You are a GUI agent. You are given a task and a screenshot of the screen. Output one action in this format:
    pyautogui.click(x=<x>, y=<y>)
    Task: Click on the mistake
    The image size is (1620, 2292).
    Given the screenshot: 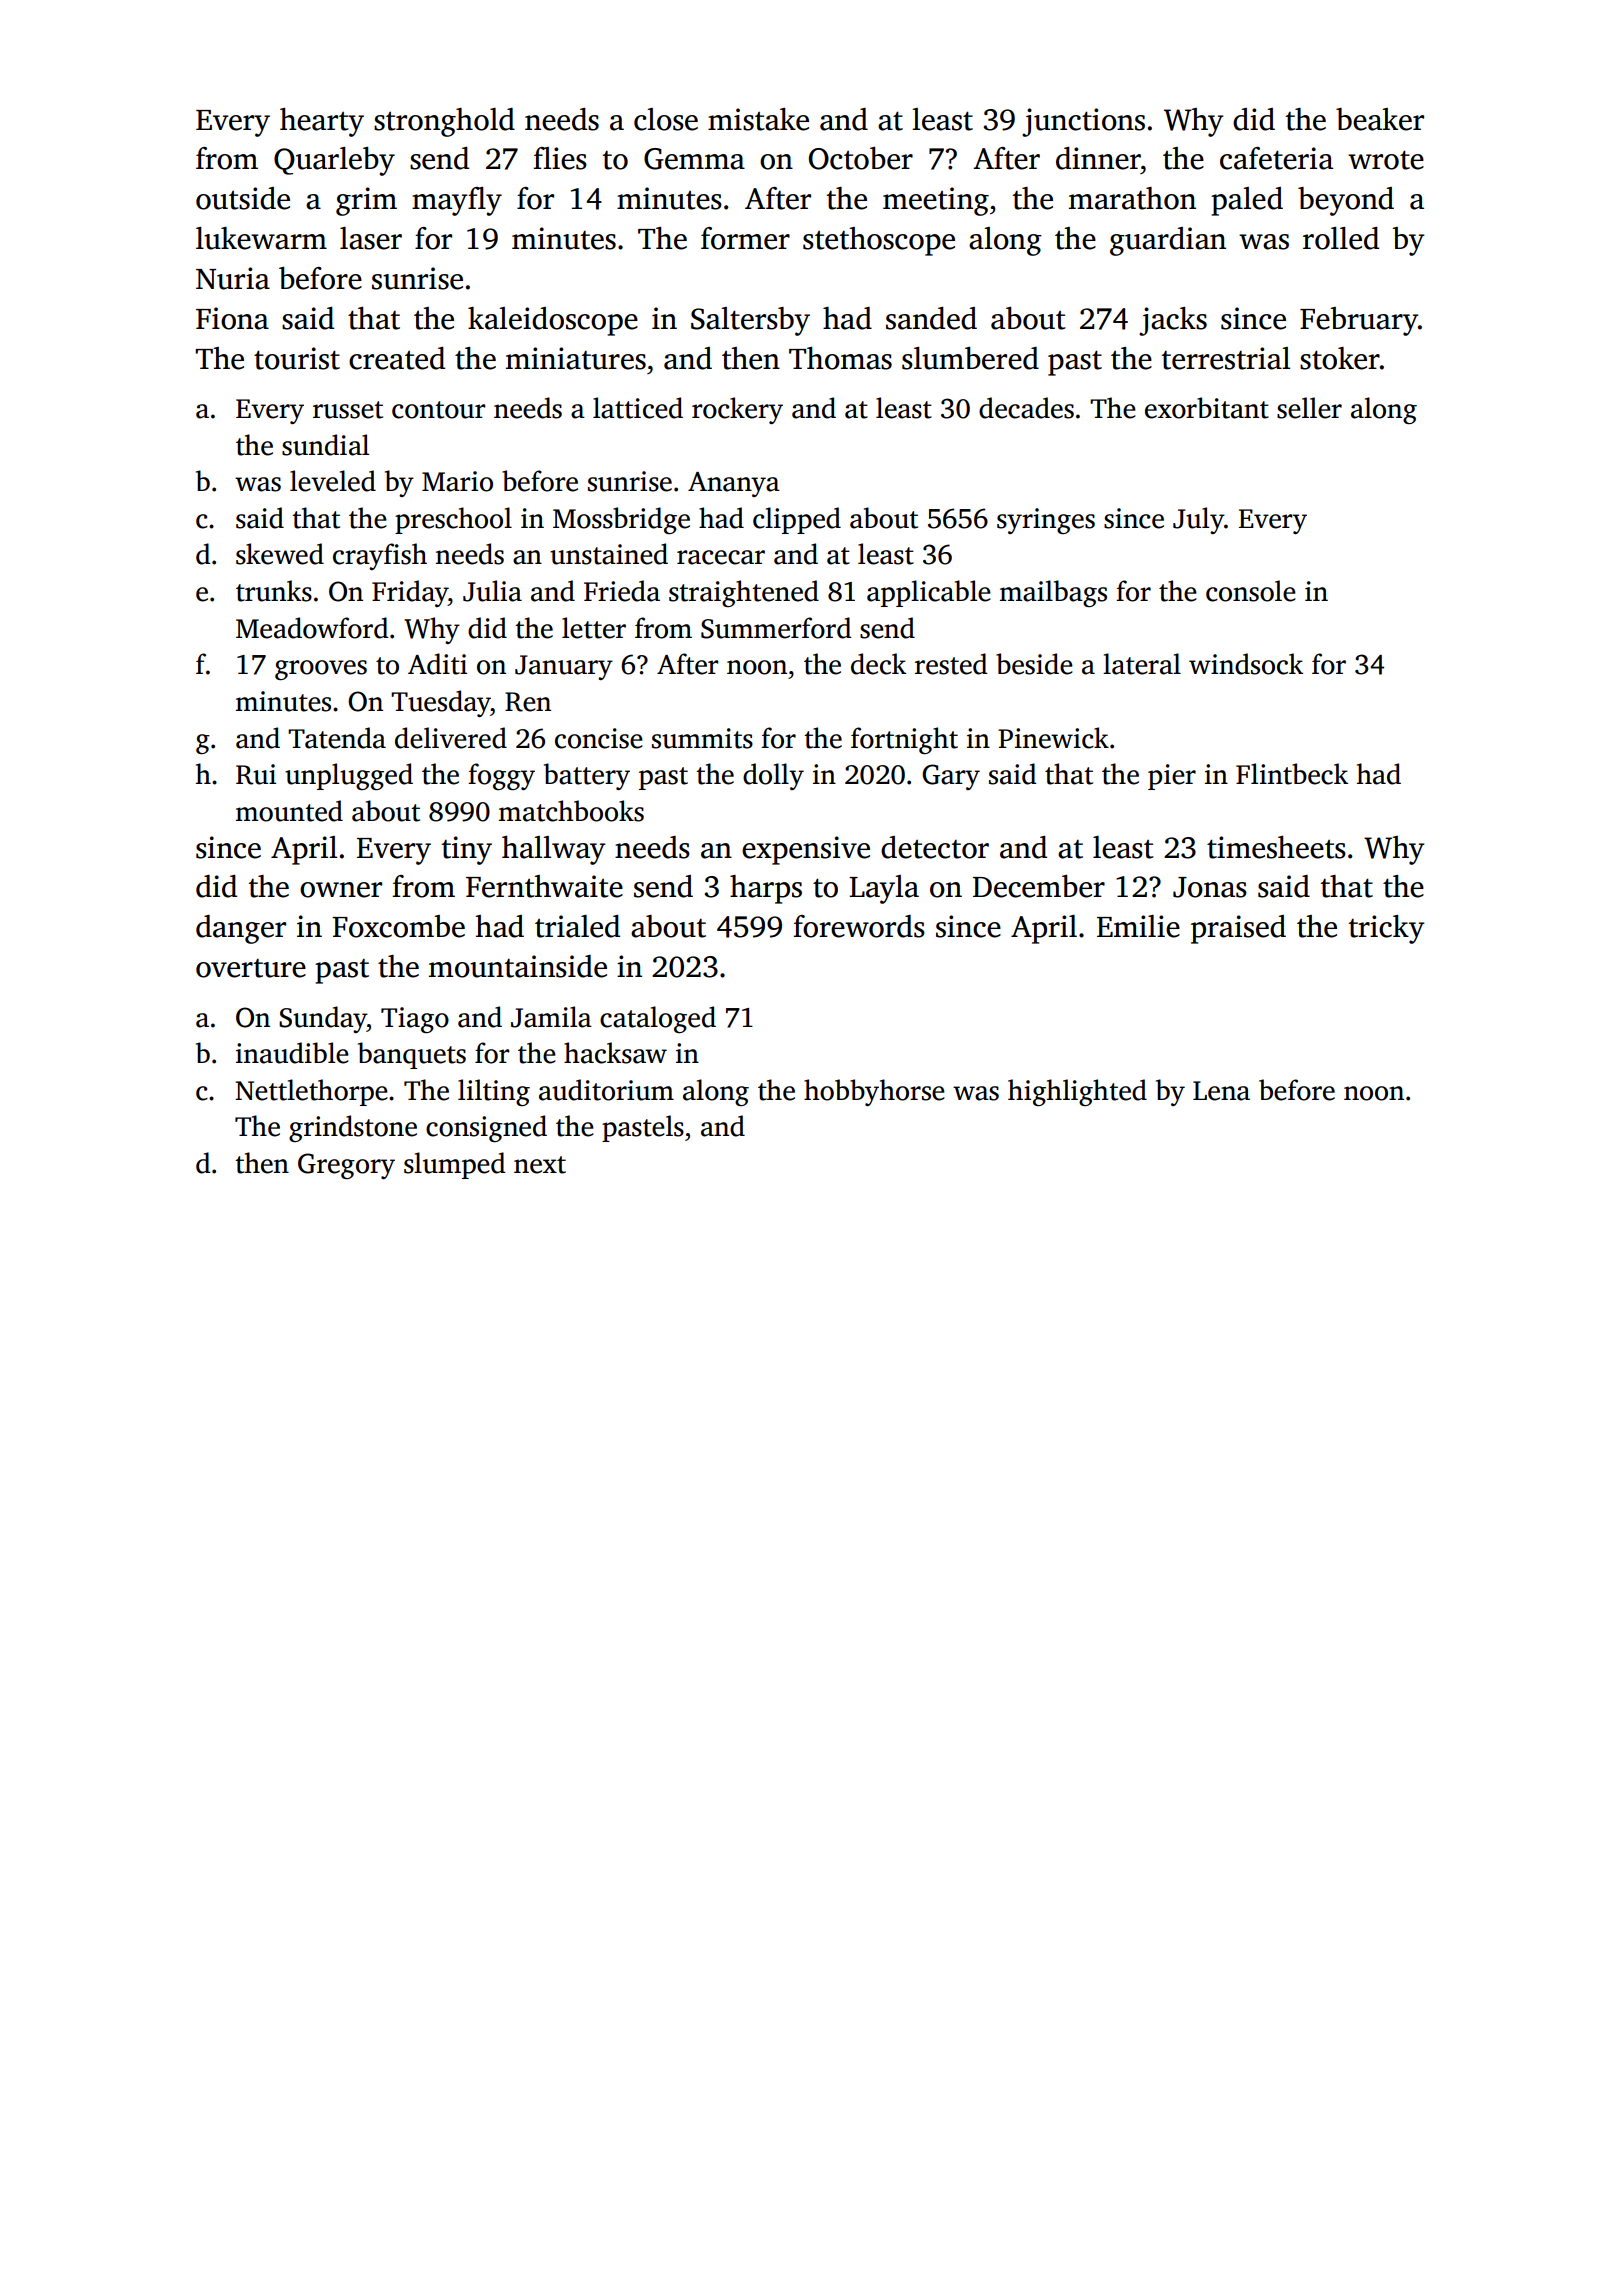 What is the action you would take?
    pyautogui.click(x=758, y=119)
